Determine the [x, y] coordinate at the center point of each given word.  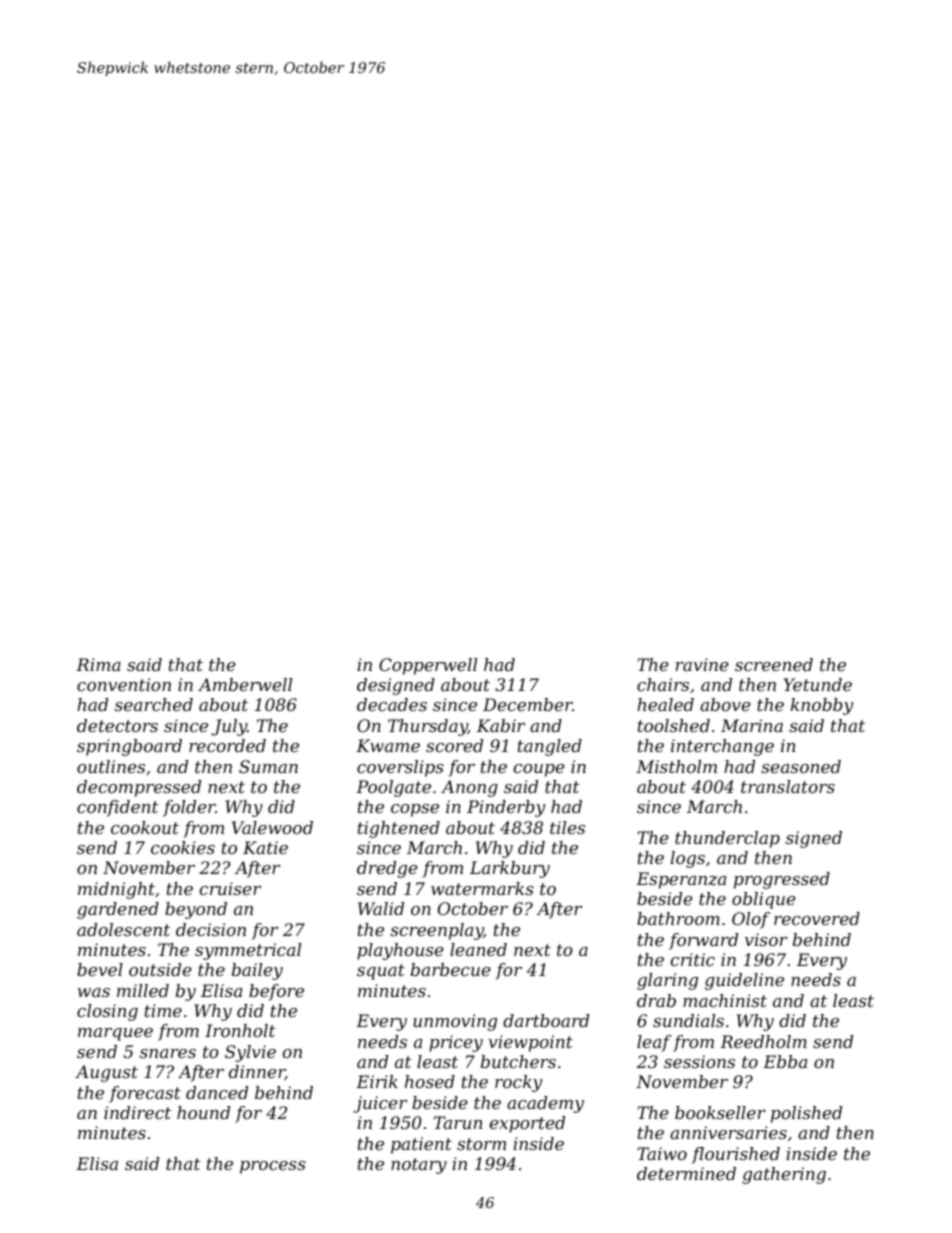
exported [527, 1124]
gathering [784, 1175]
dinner [257, 1072]
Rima [98, 664]
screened [774, 664]
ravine [702, 664]
